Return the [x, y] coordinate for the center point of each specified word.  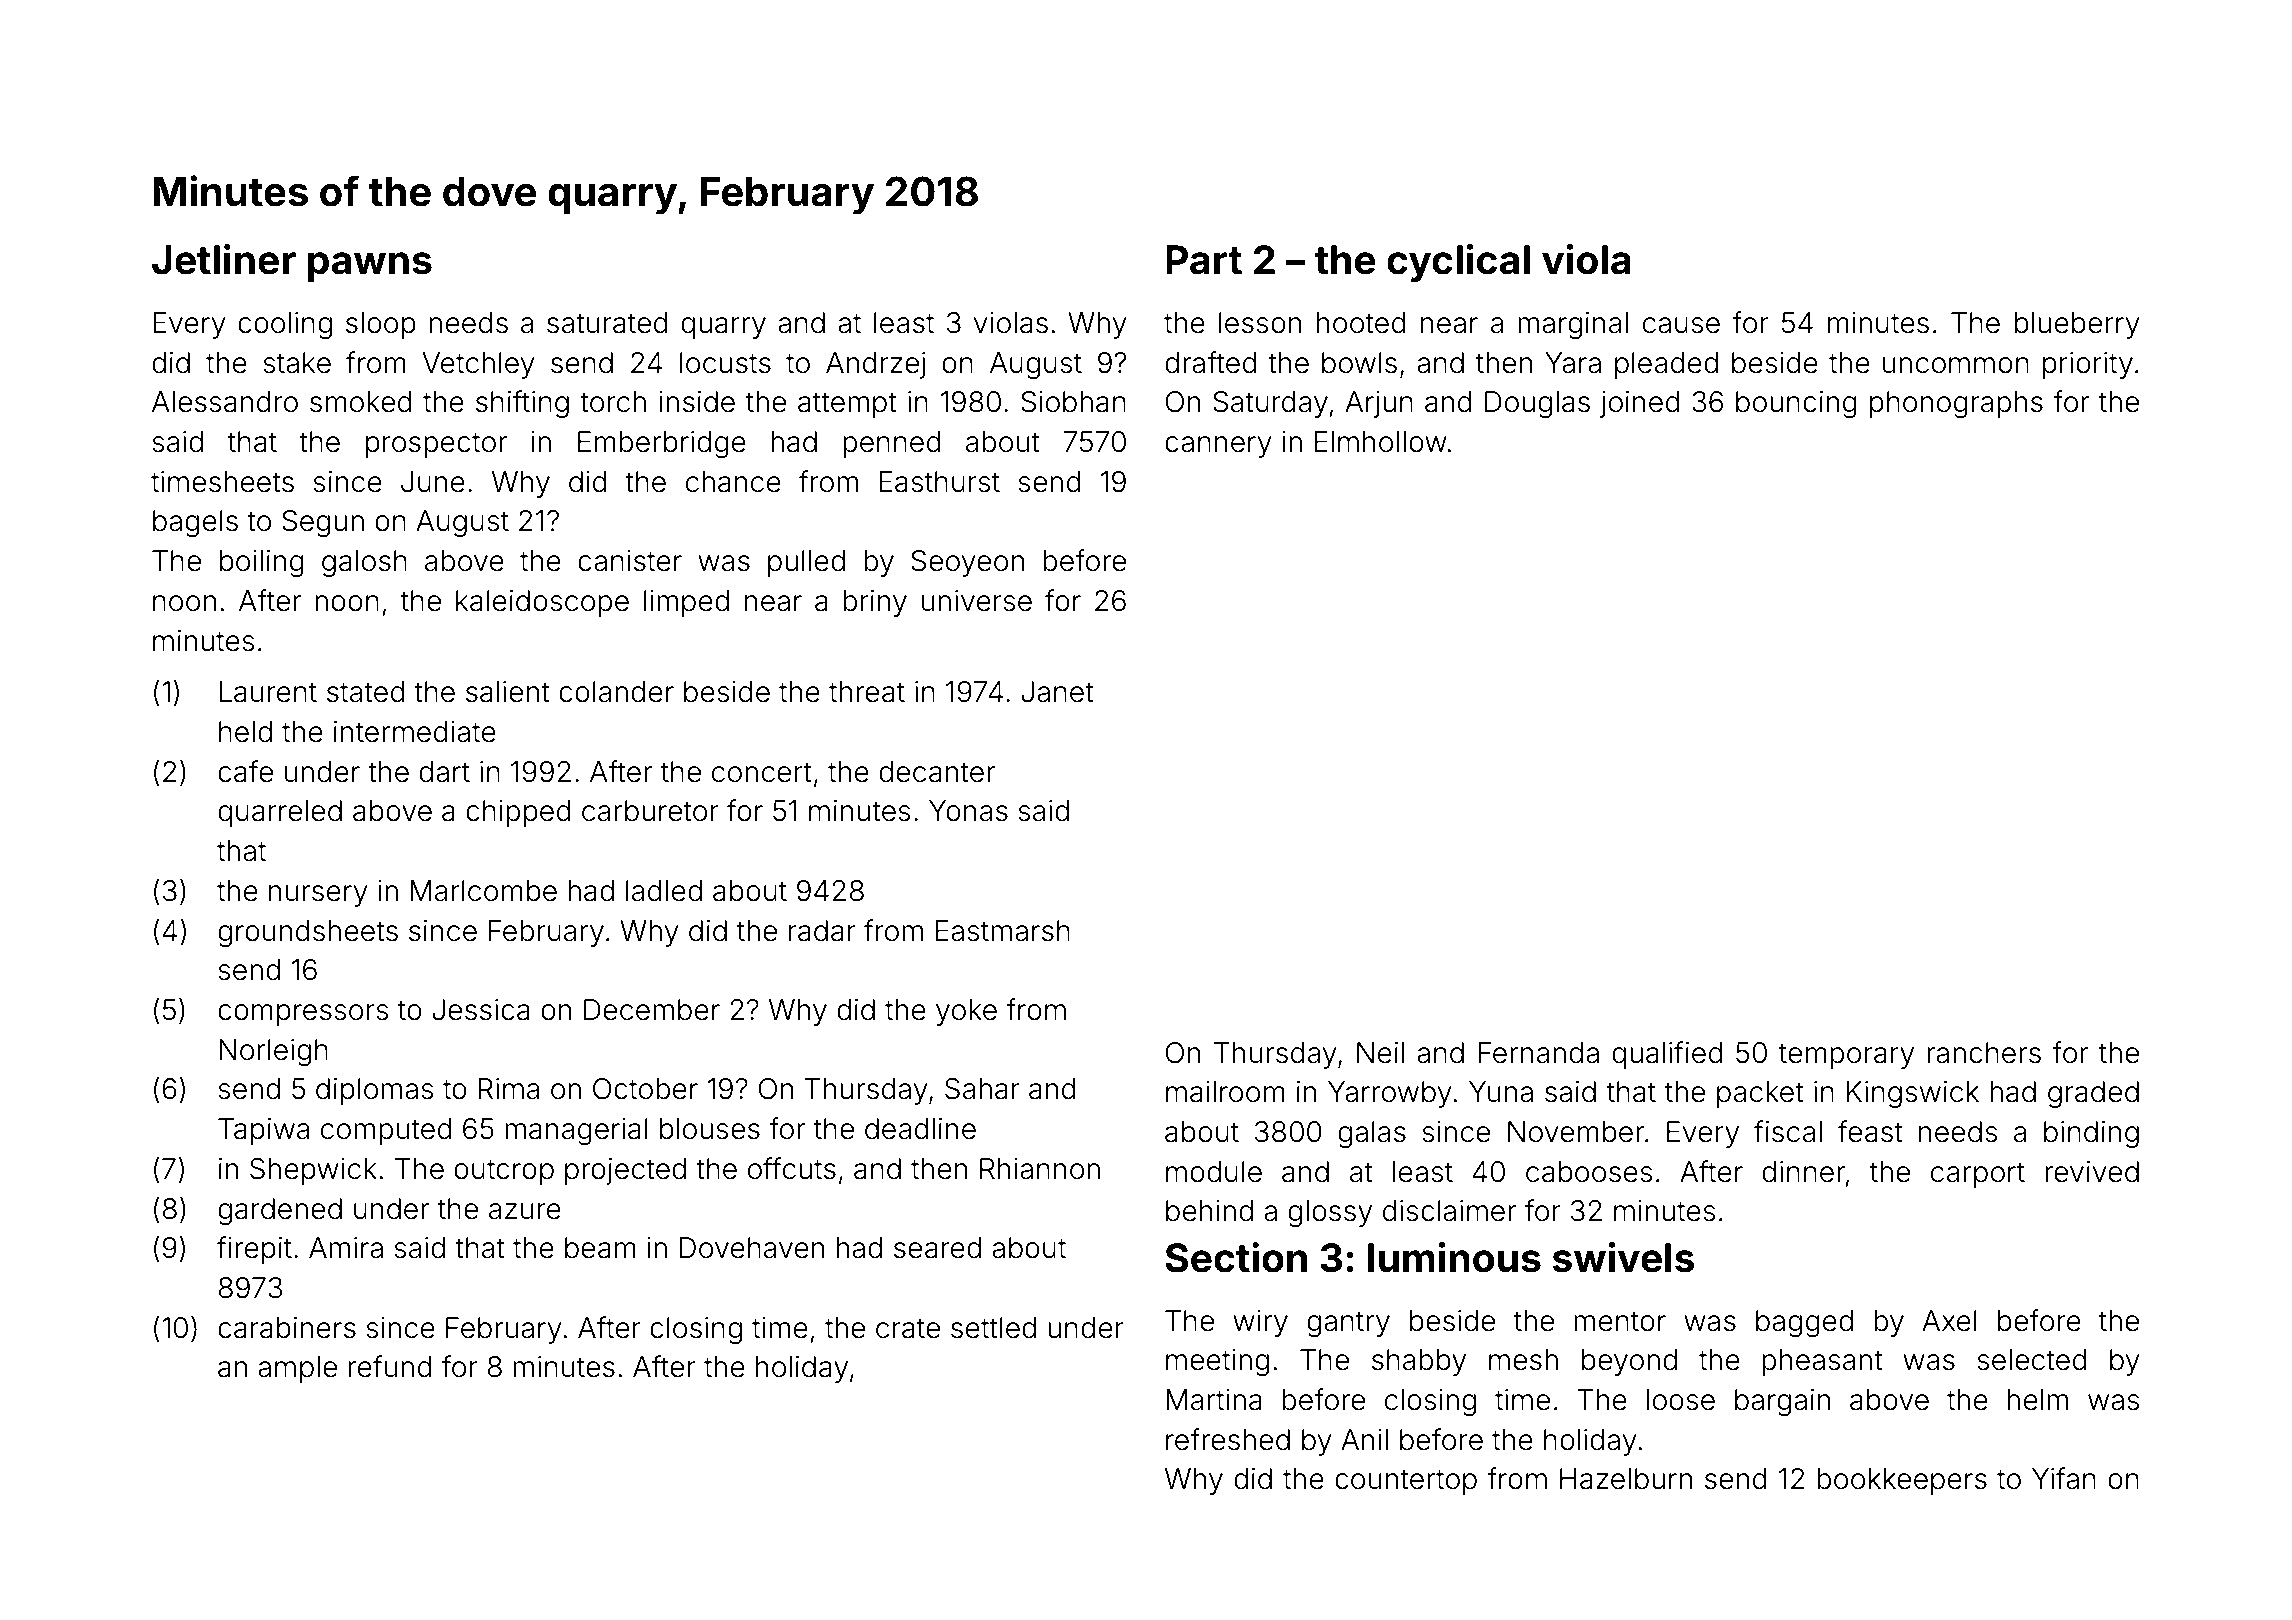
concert [762, 772]
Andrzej [875, 365]
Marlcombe [483, 891]
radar [822, 931]
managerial [576, 1131]
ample [297, 1369]
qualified [1667, 1055]
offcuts [792, 1168]
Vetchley [478, 365]
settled [993, 1328]
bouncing [1796, 404]
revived [2092, 1172]
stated [365, 692]
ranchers [1984, 1053]
